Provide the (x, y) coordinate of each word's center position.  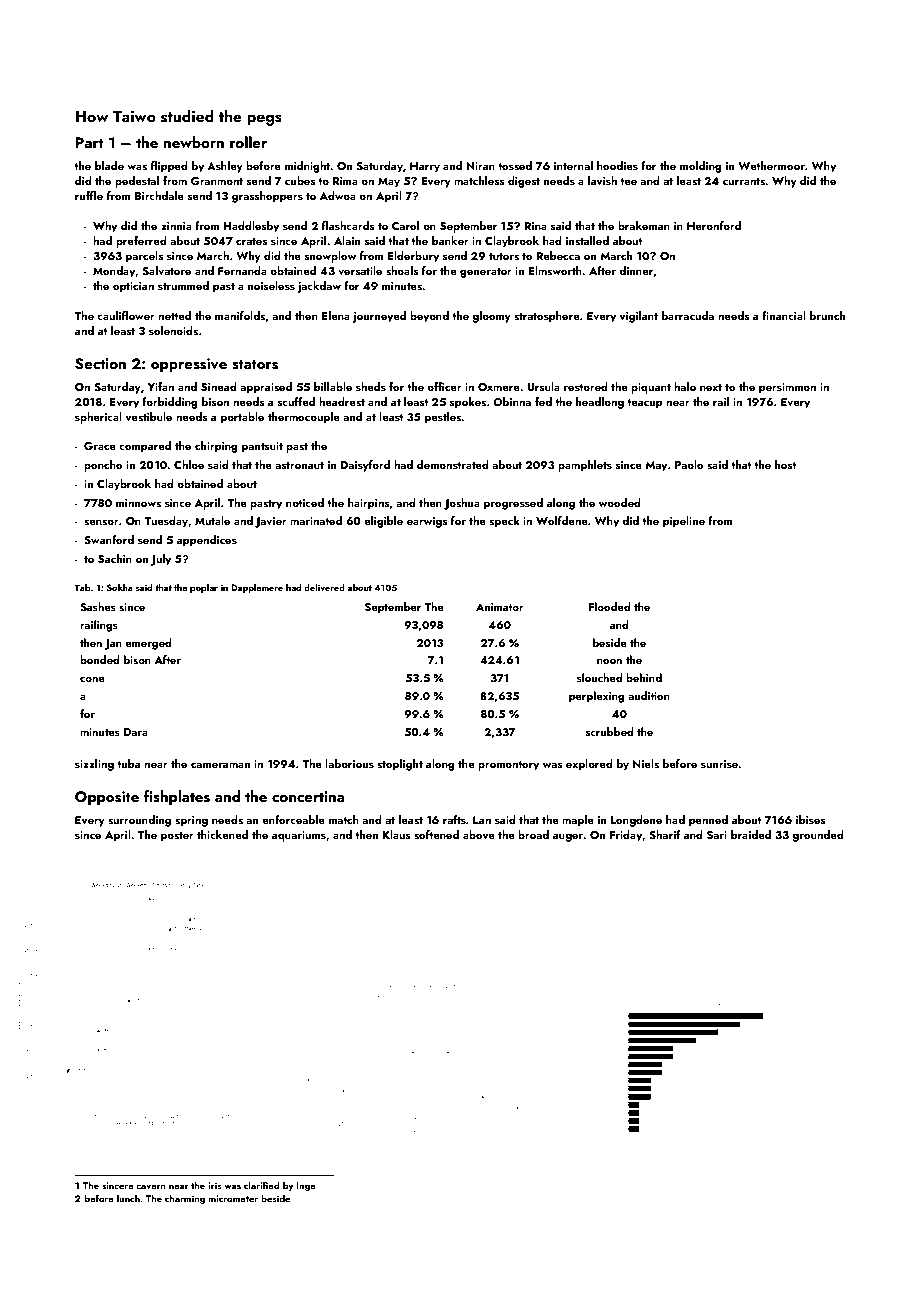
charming (185, 1199)
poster (177, 837)
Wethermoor (771, 165)
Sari (717, 835)
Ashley (225, 167)
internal (573, 165)
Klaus (396, 834)
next (711, 387)
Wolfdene (562, 520)
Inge (306, 1187)
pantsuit (262, 447)
